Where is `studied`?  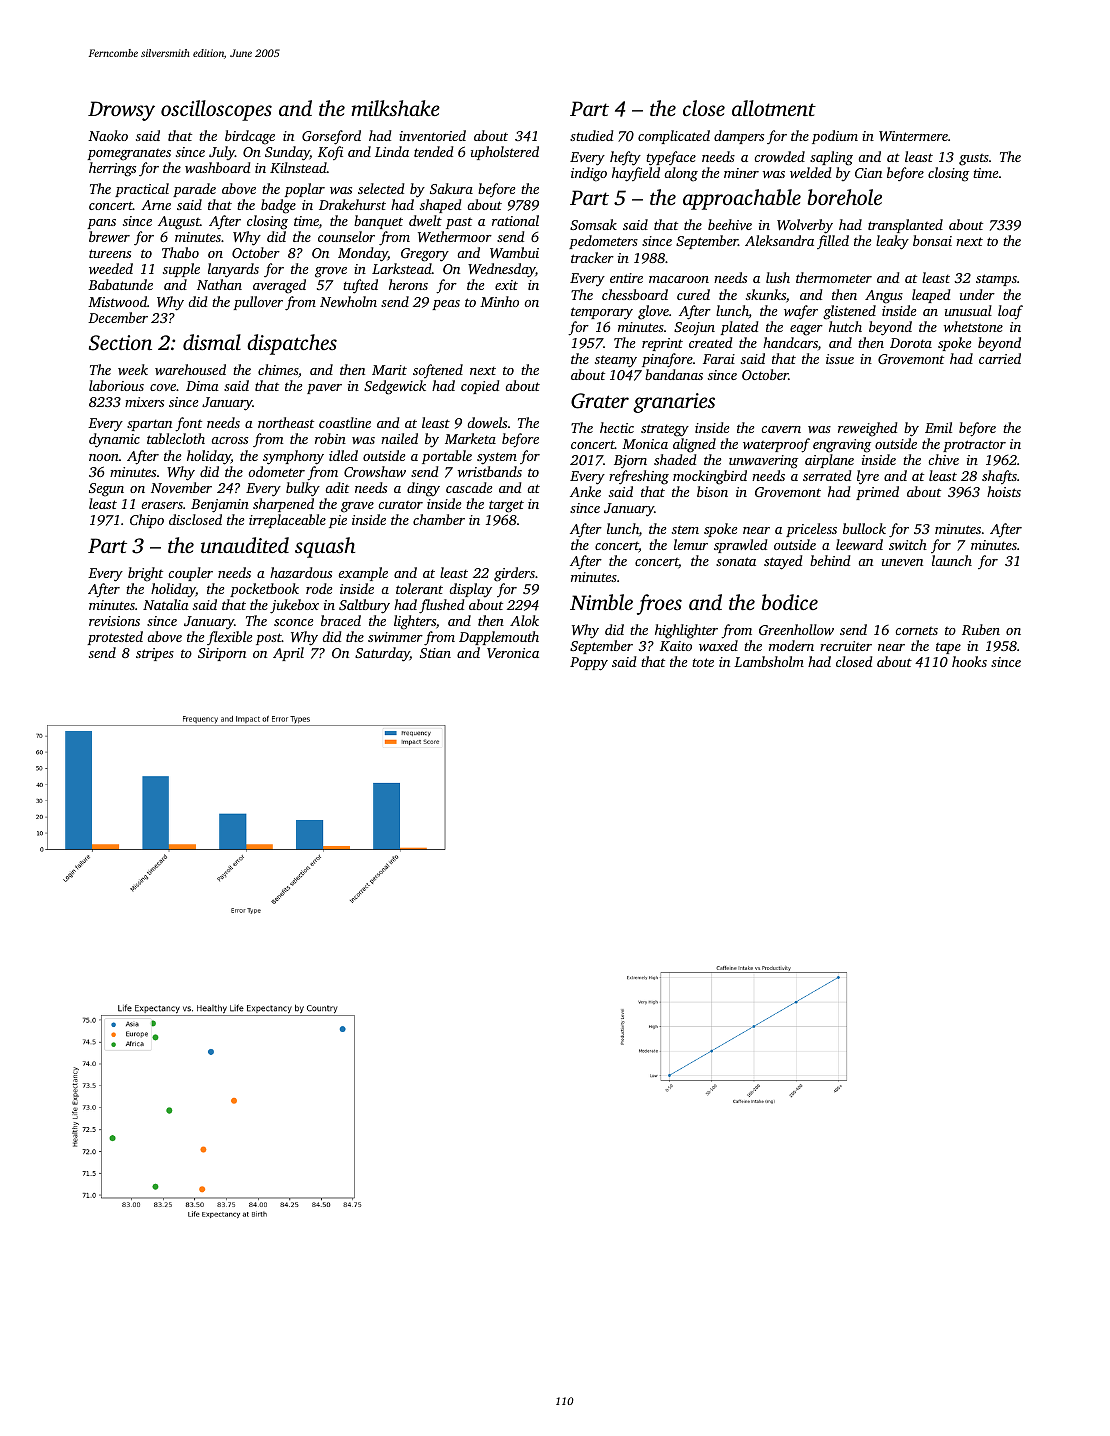
studied is located at coordinates (591, 135).
